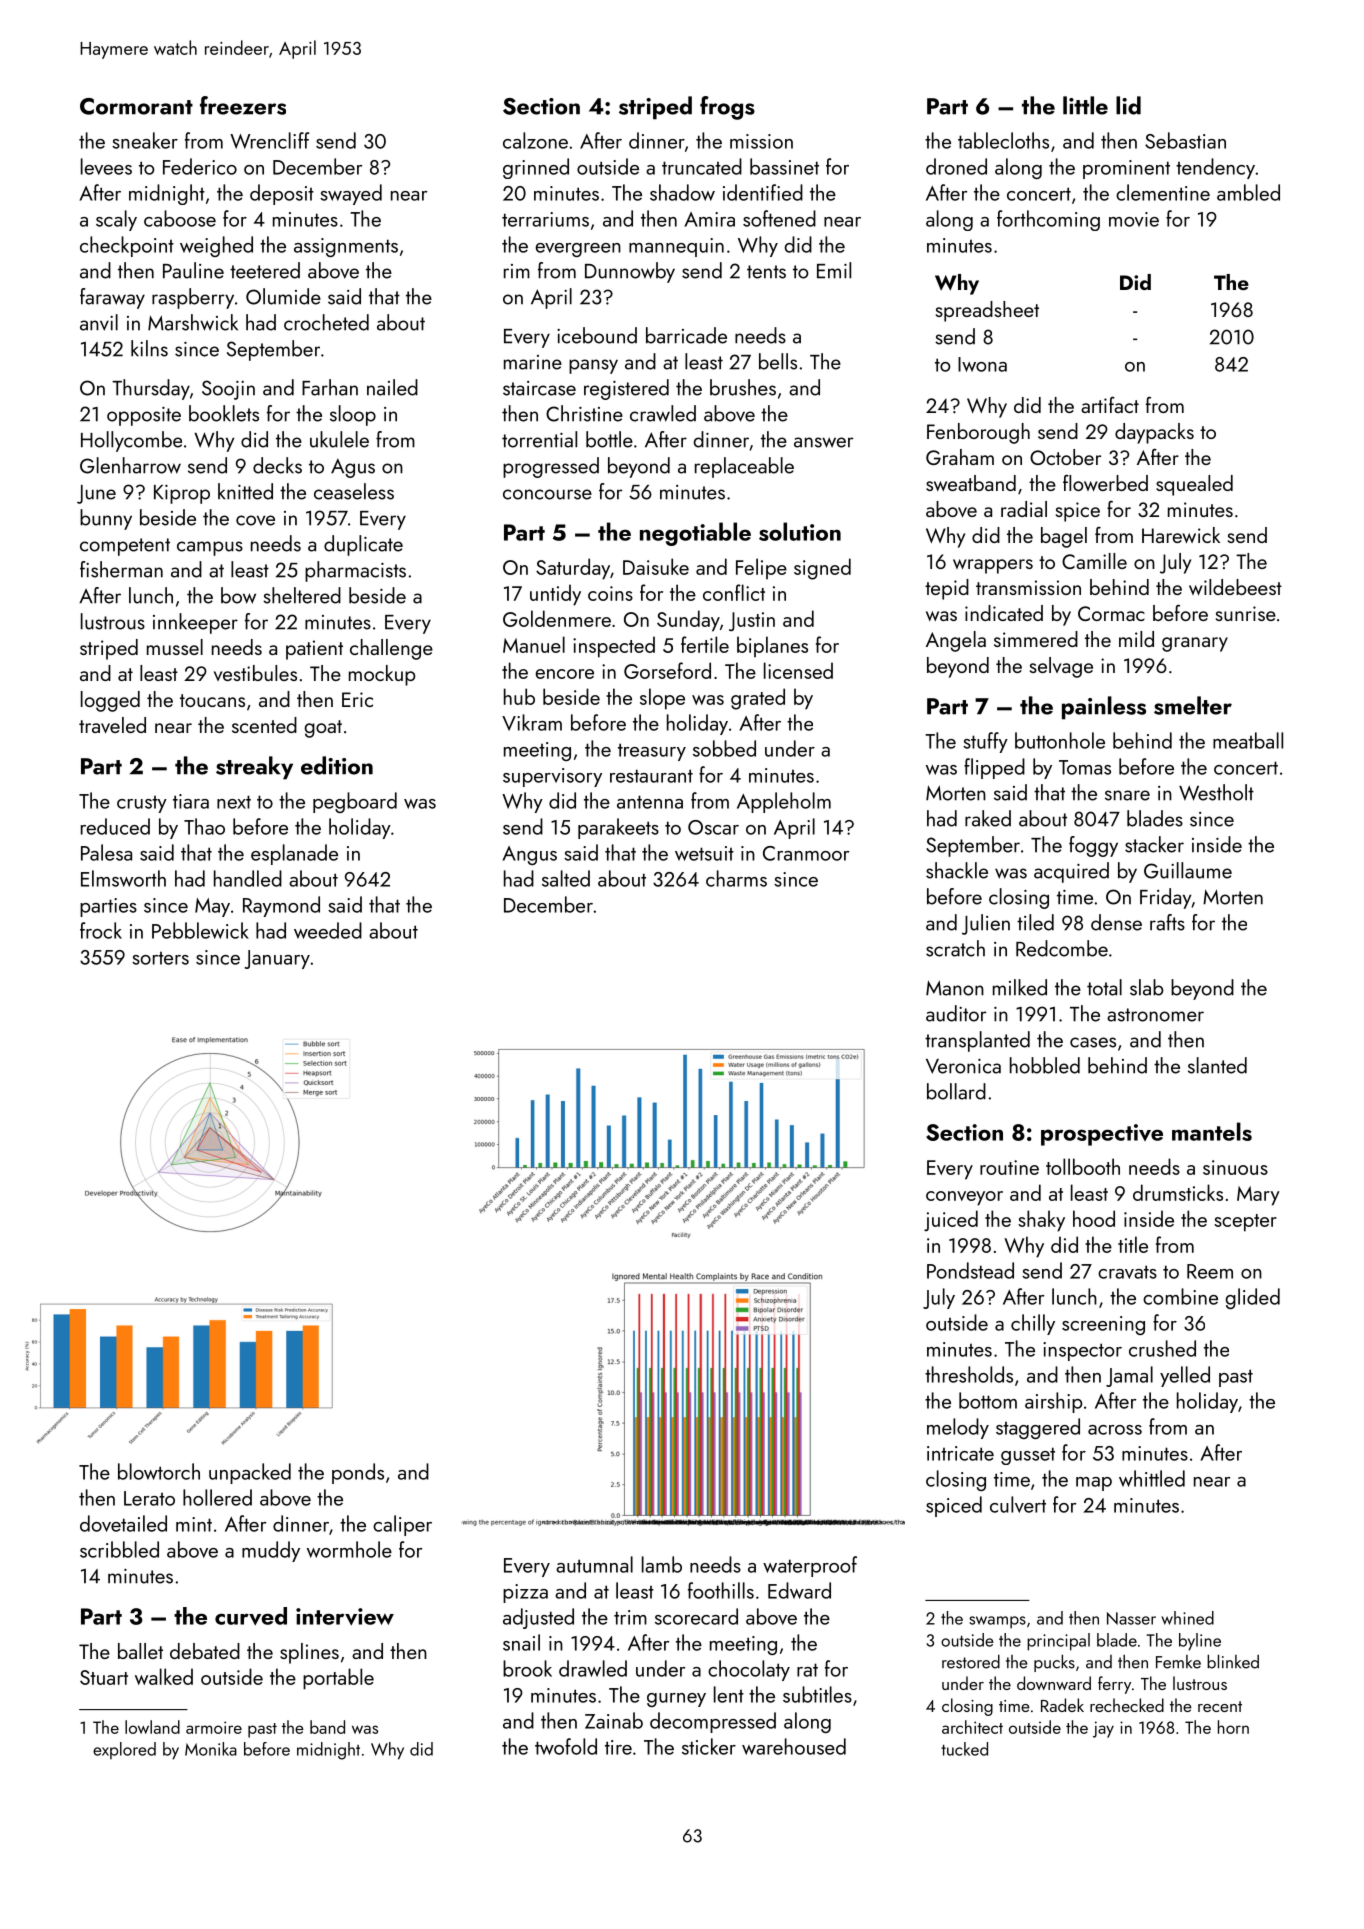 The height and width of the page is (1929, 1364). I want to click on little, so click(1085, 105).
